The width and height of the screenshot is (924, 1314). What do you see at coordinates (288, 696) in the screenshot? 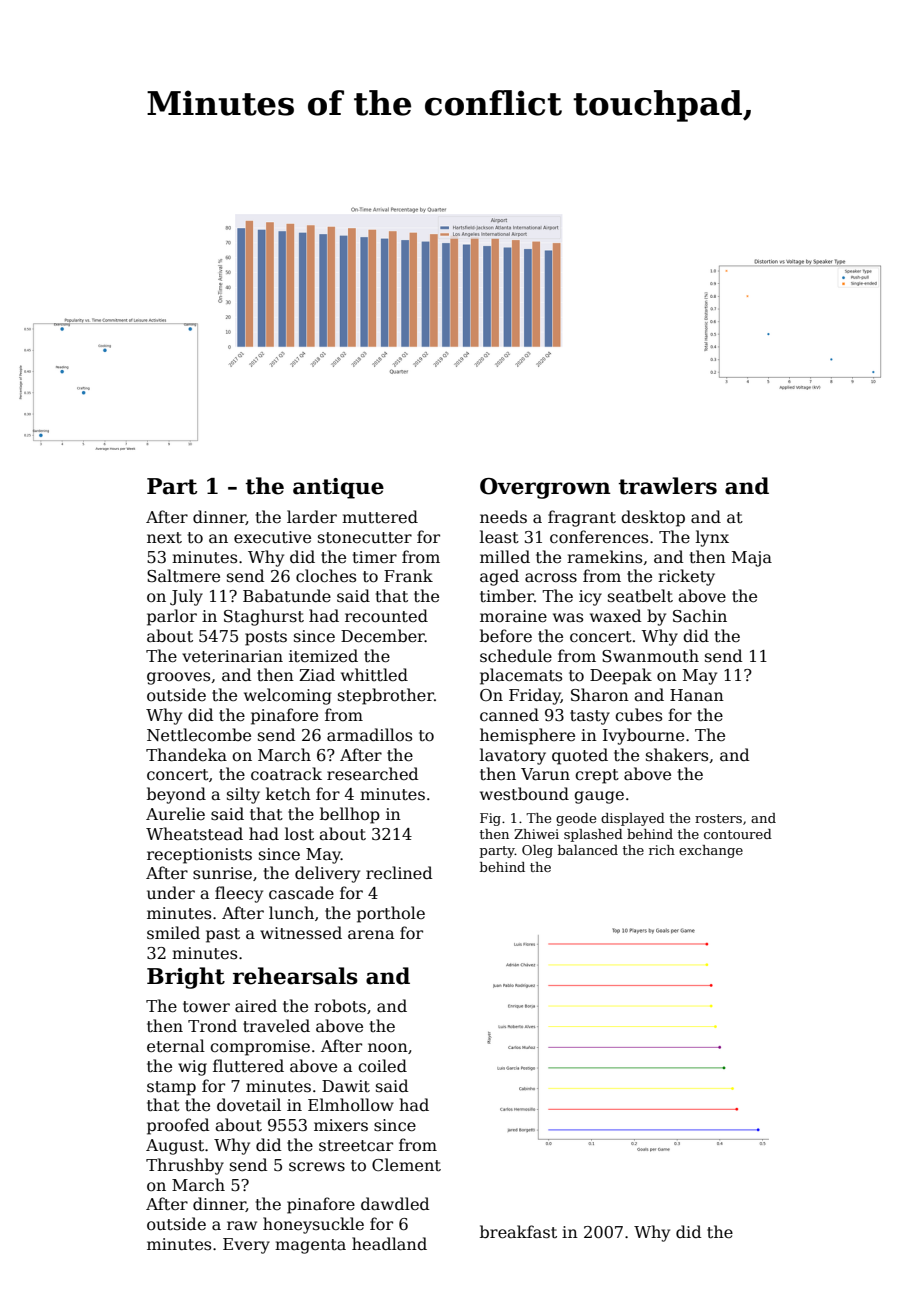
I see `welcoming` at bounding box center [288, 696].
